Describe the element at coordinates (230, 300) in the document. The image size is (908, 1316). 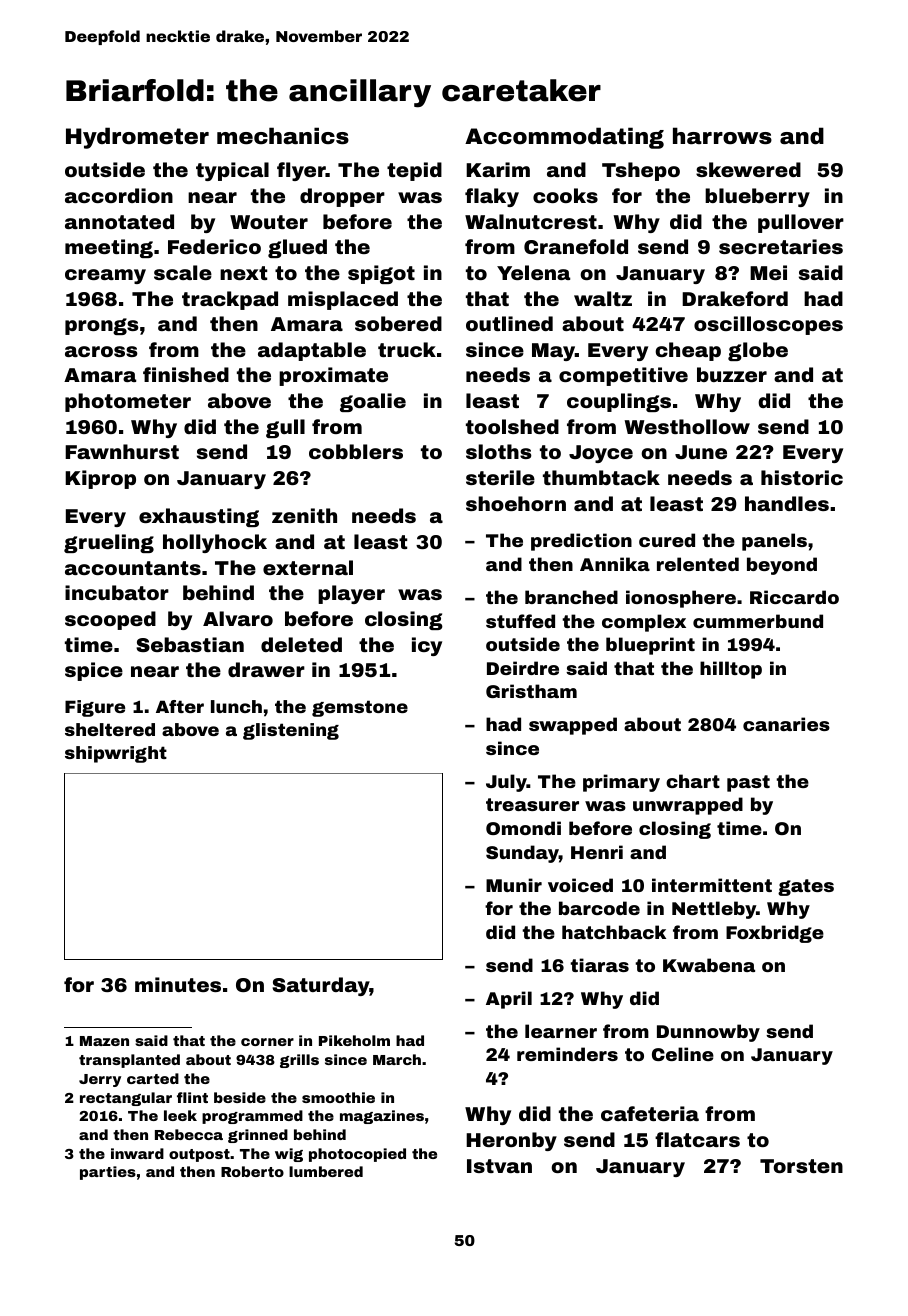
I see `trackpad` at that location.
